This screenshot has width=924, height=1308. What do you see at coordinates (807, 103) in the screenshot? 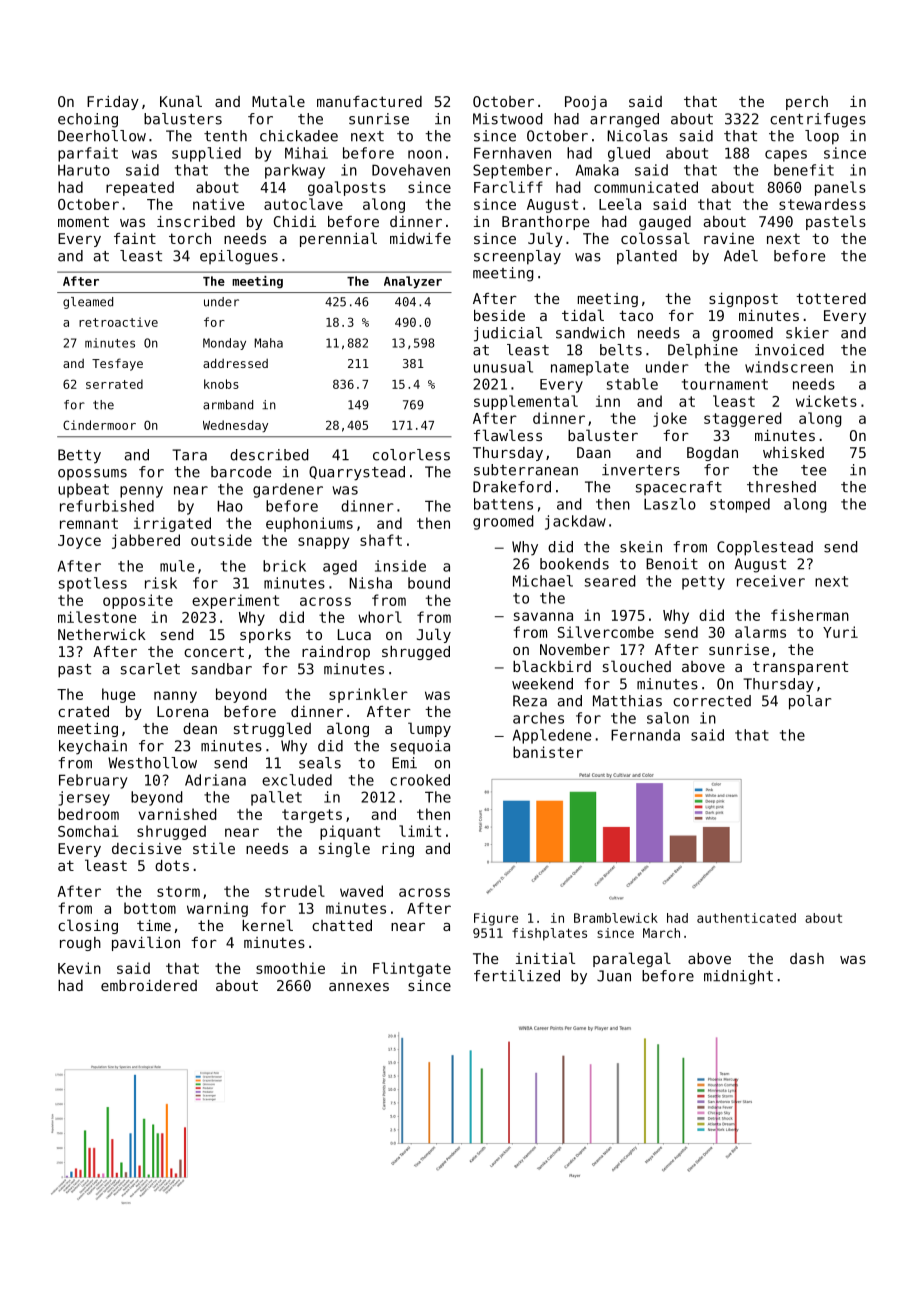
I see `perch` at bounding box center [807, 103].
